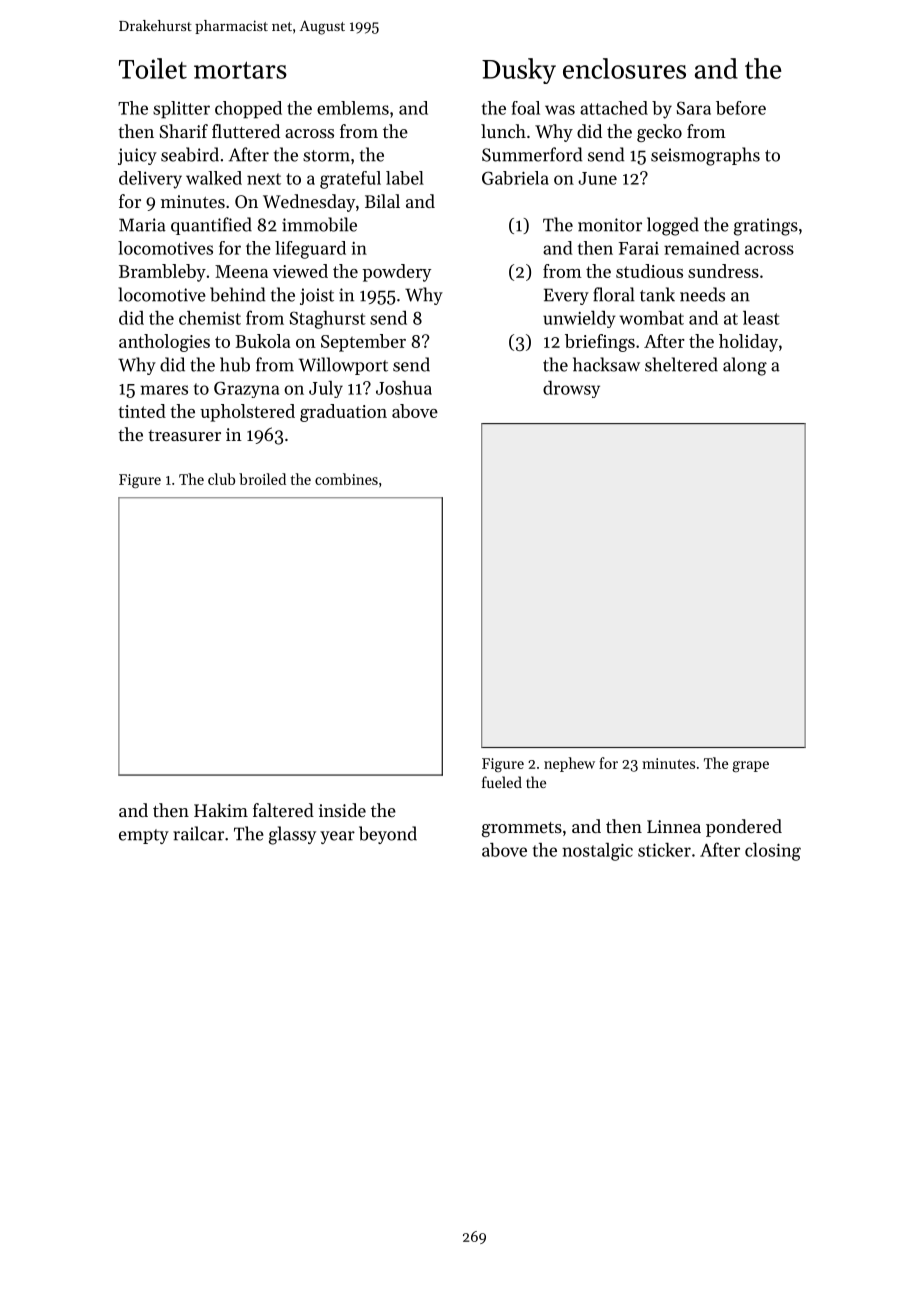 Image resolution: width=924 pixels, height=1314 pixels. What do you see at coordinates (144, 836) in the page?
I see `empty` at bounding box center [144, 836].
